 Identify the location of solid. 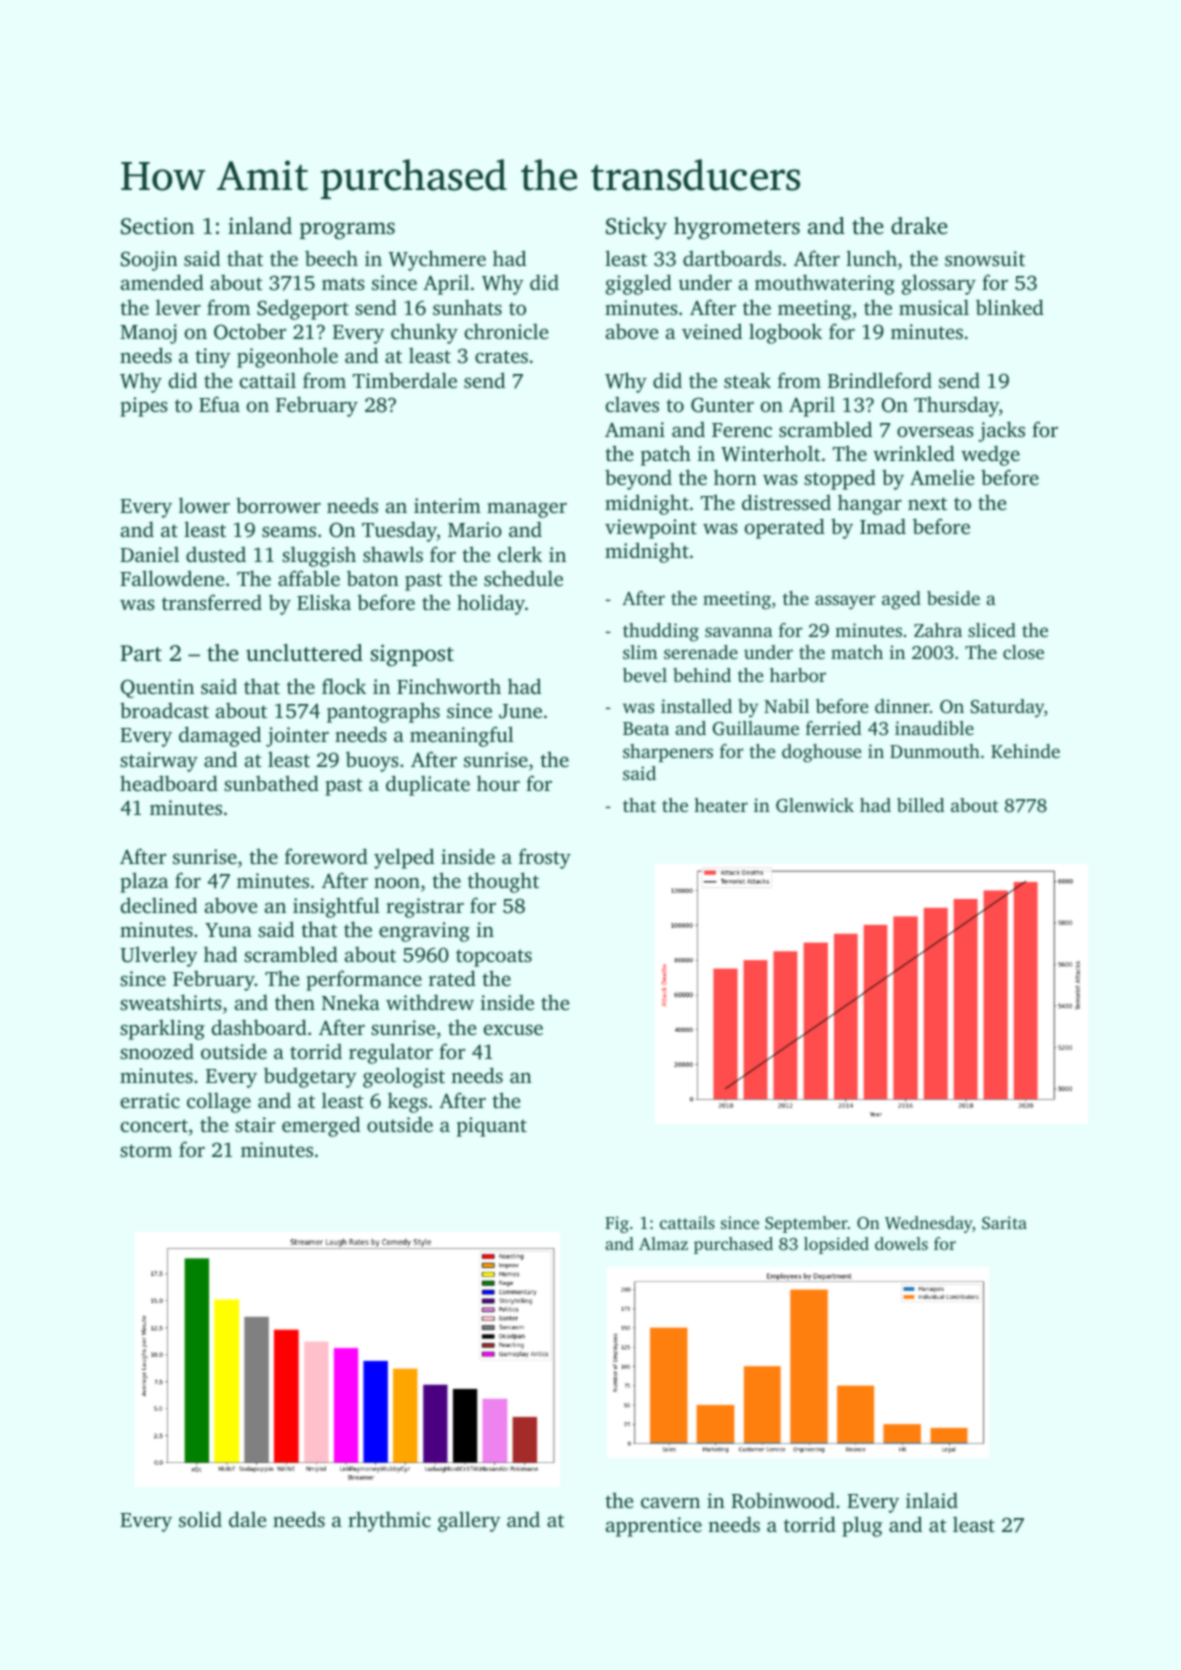
(200, 1519).
